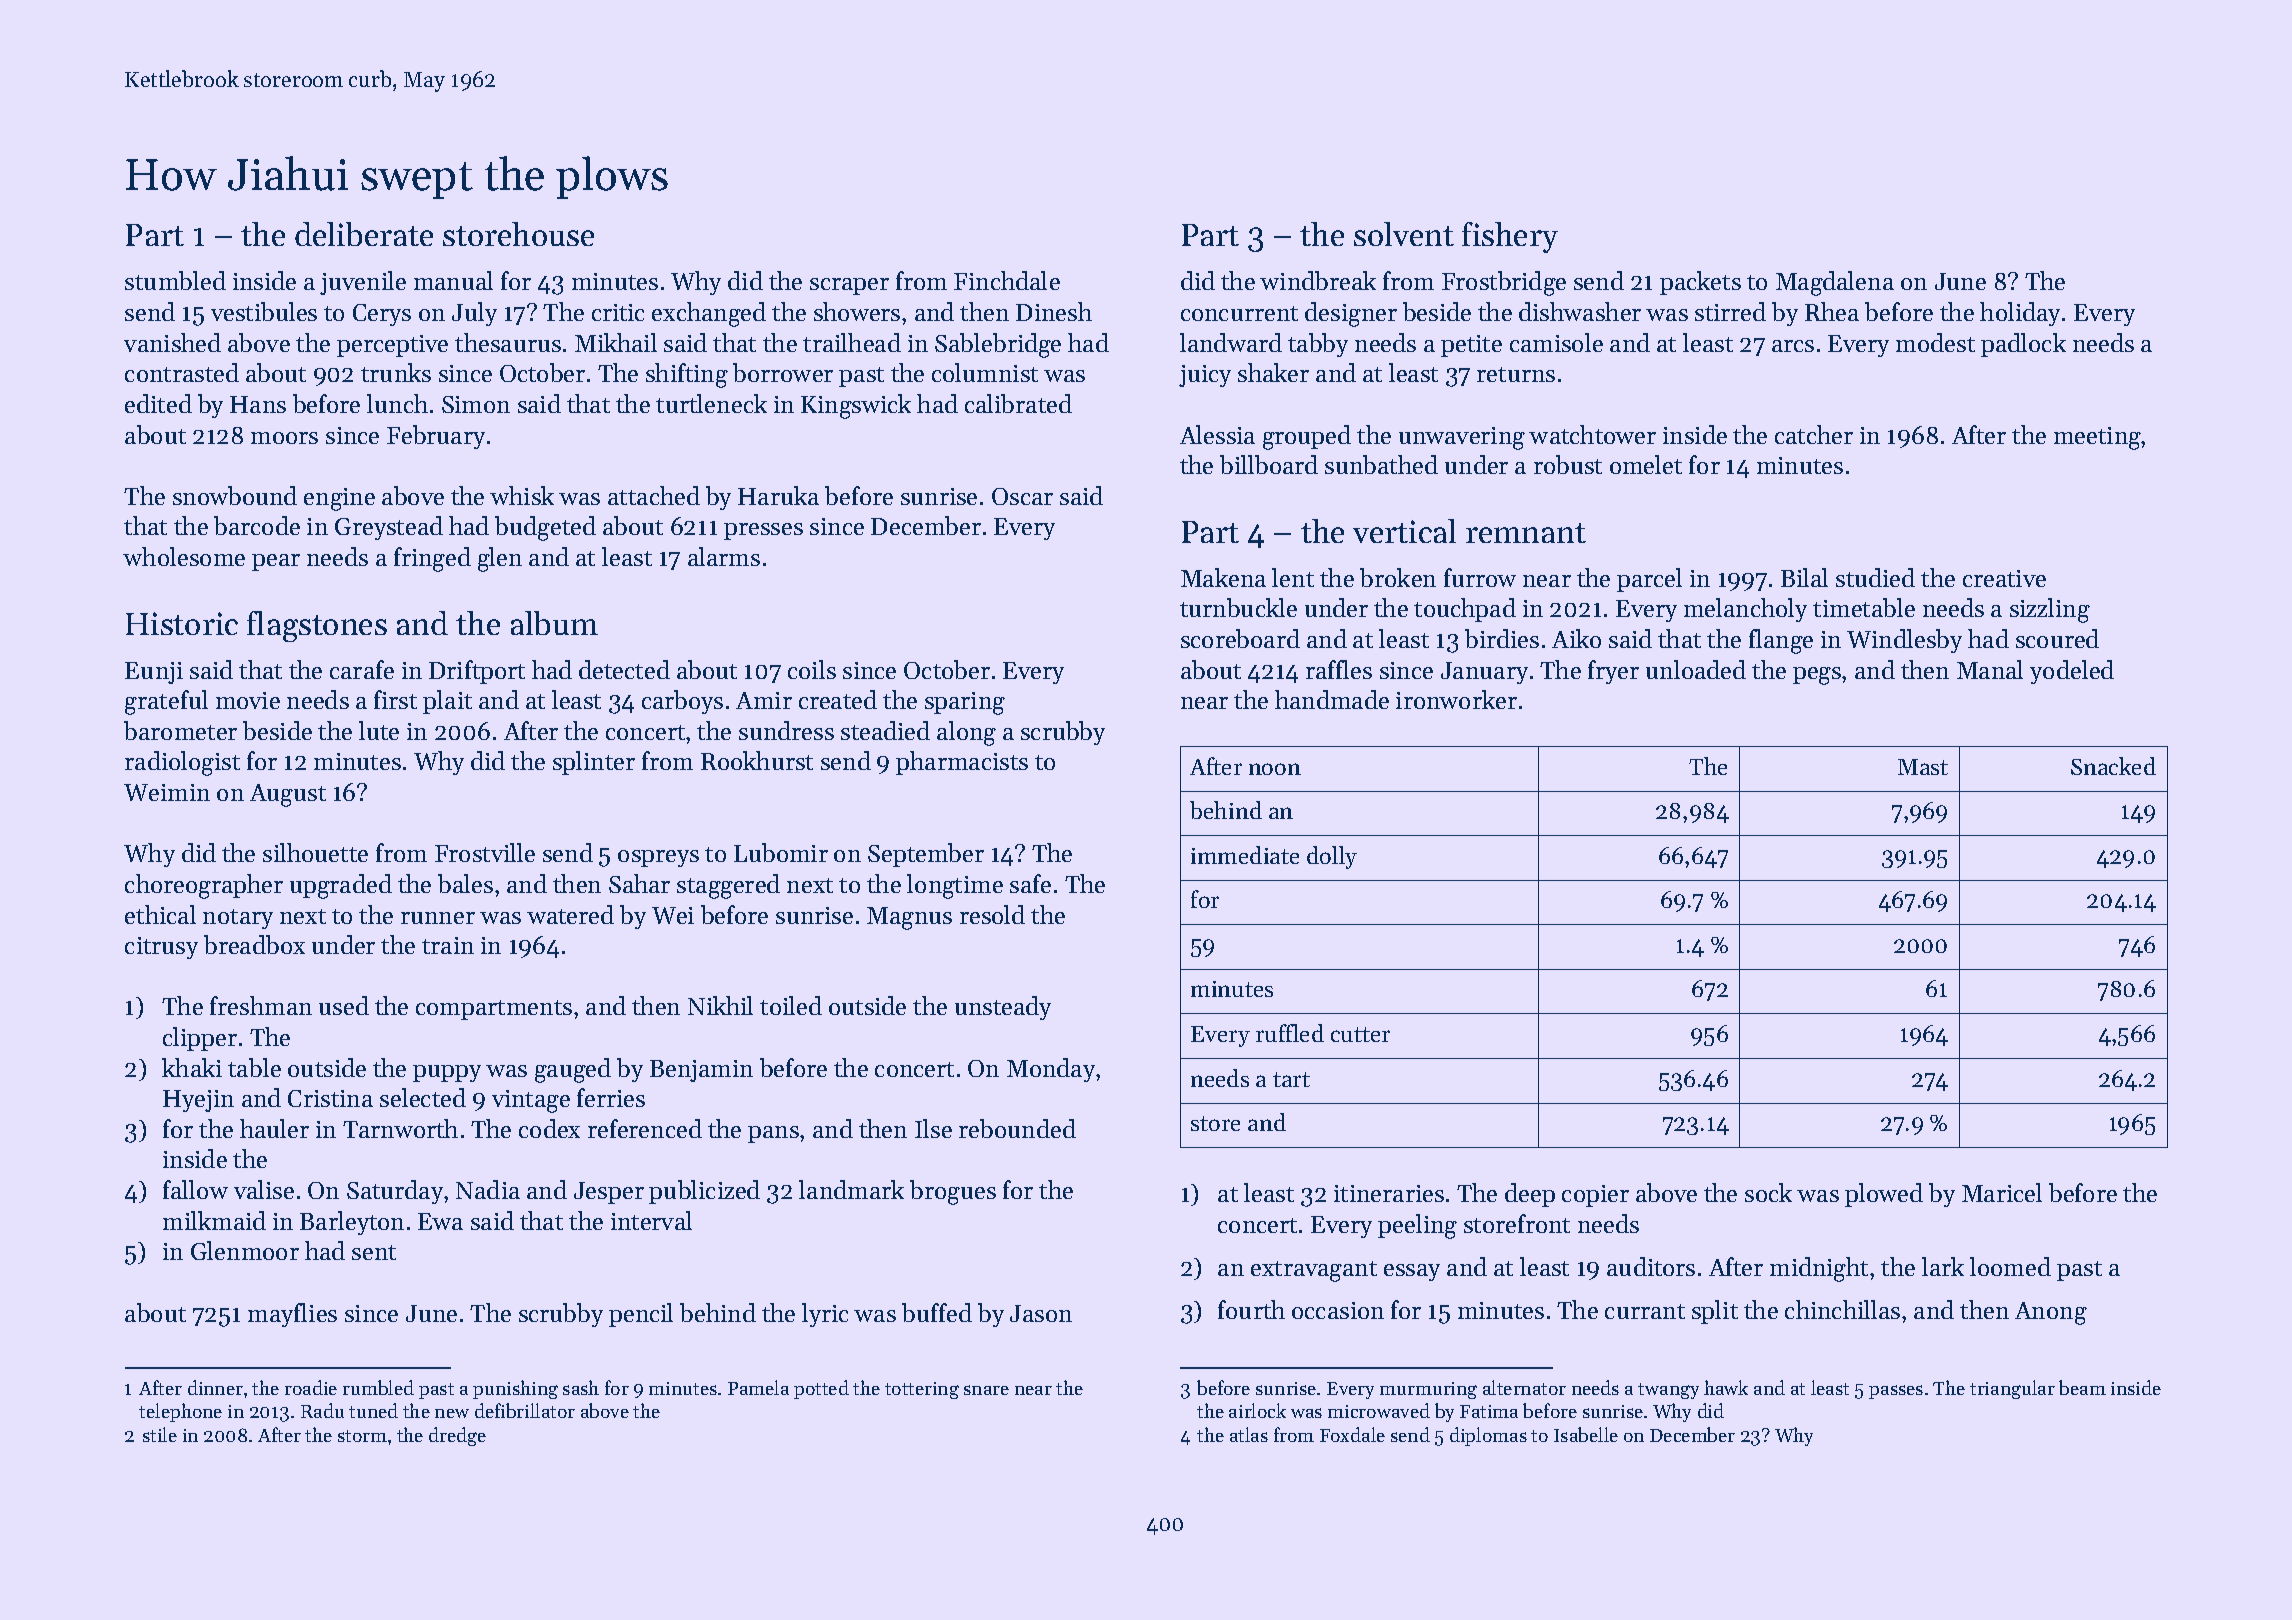 This page has width=2292, height=1620. What do you see at coordinates (838, 699) in the page?
I see `created` at bounding box center [838, 699].
